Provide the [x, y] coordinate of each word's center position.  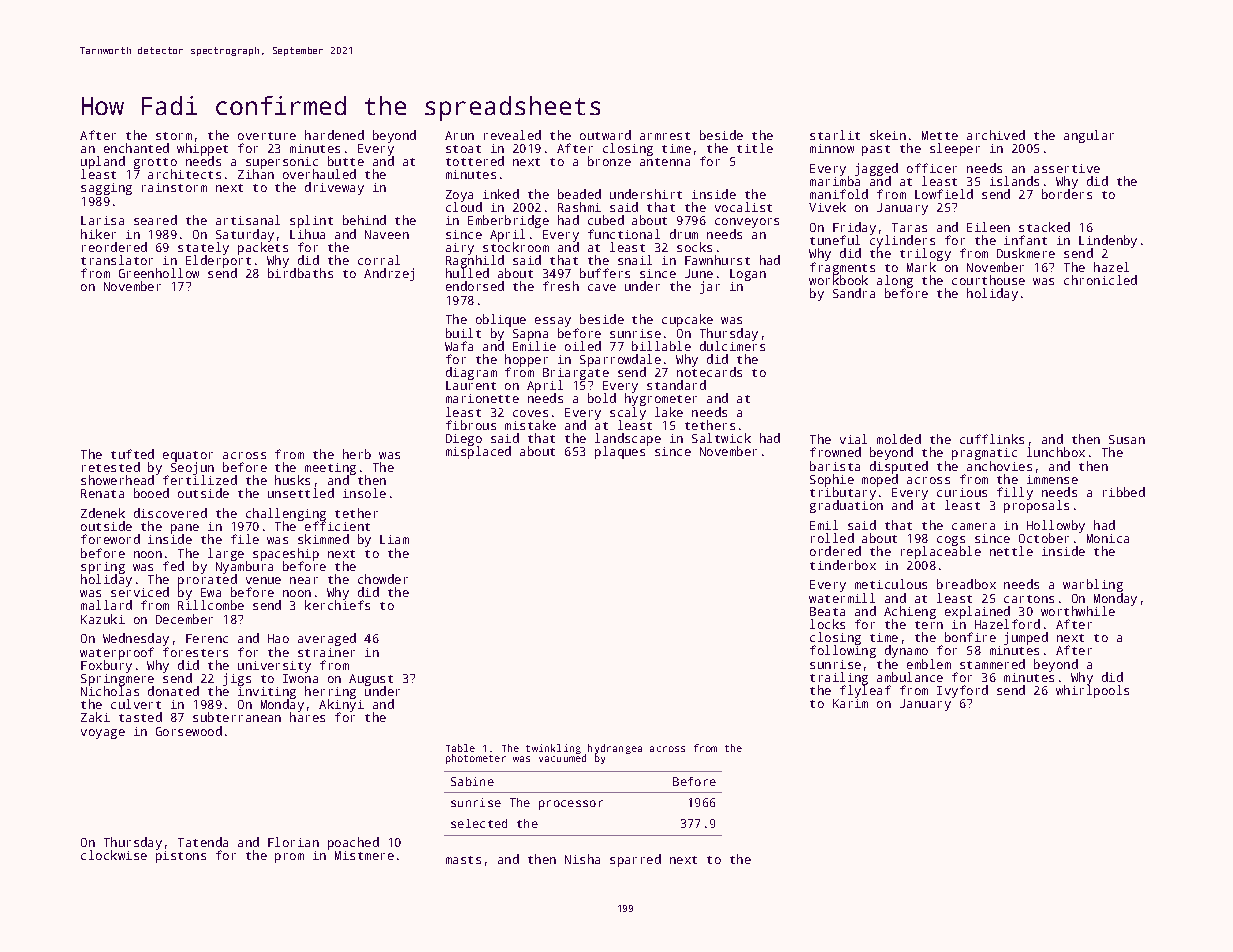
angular [1089, 136]
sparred [635, 860]
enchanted [136, 148]
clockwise [114, 855]
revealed [512, 135]
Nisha [582, 859]
